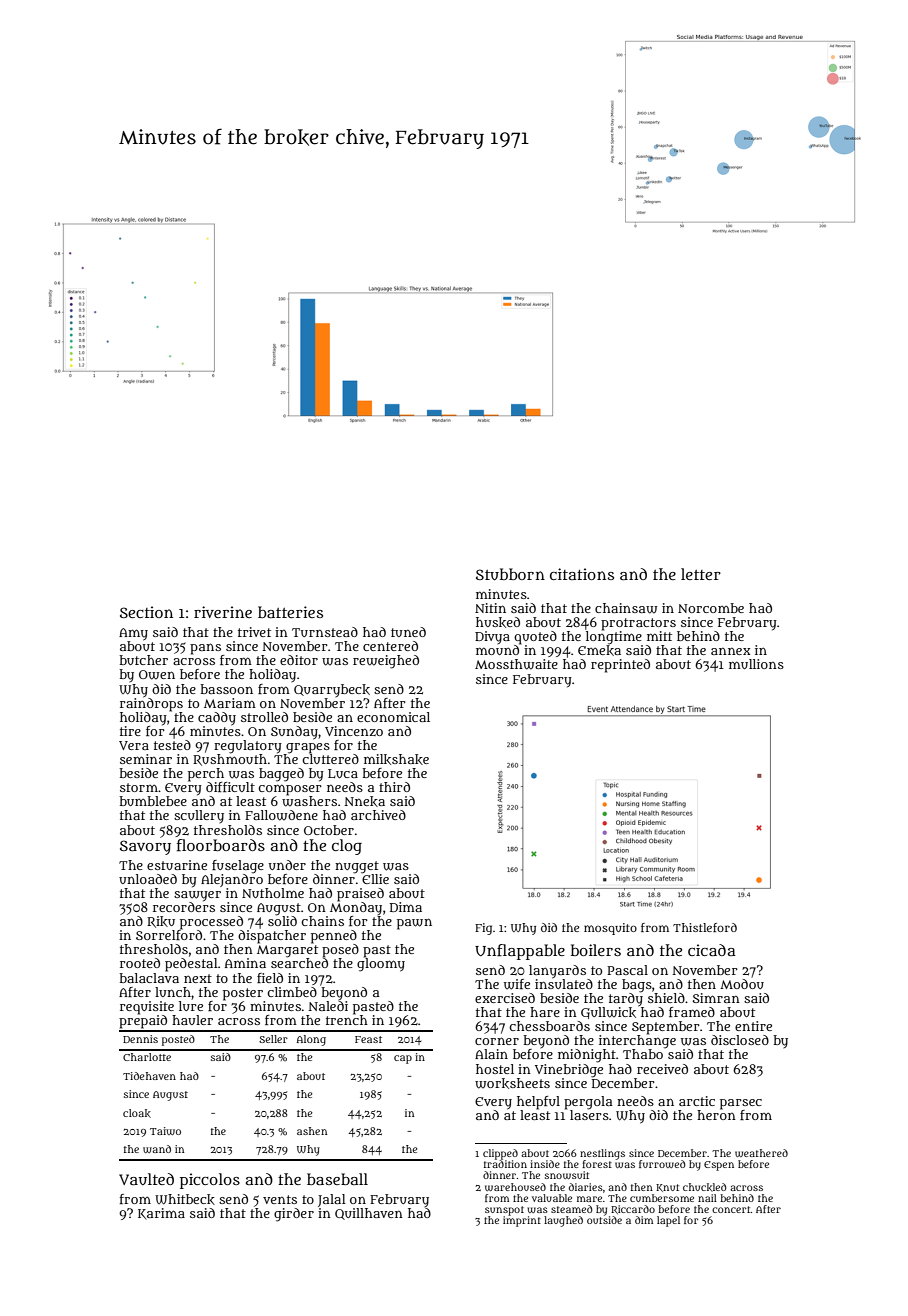 The image size is (908, 1316). What do you see at coordinates (712, 950) in the page?
I see `cicada` at bounding box center [712, 950].
